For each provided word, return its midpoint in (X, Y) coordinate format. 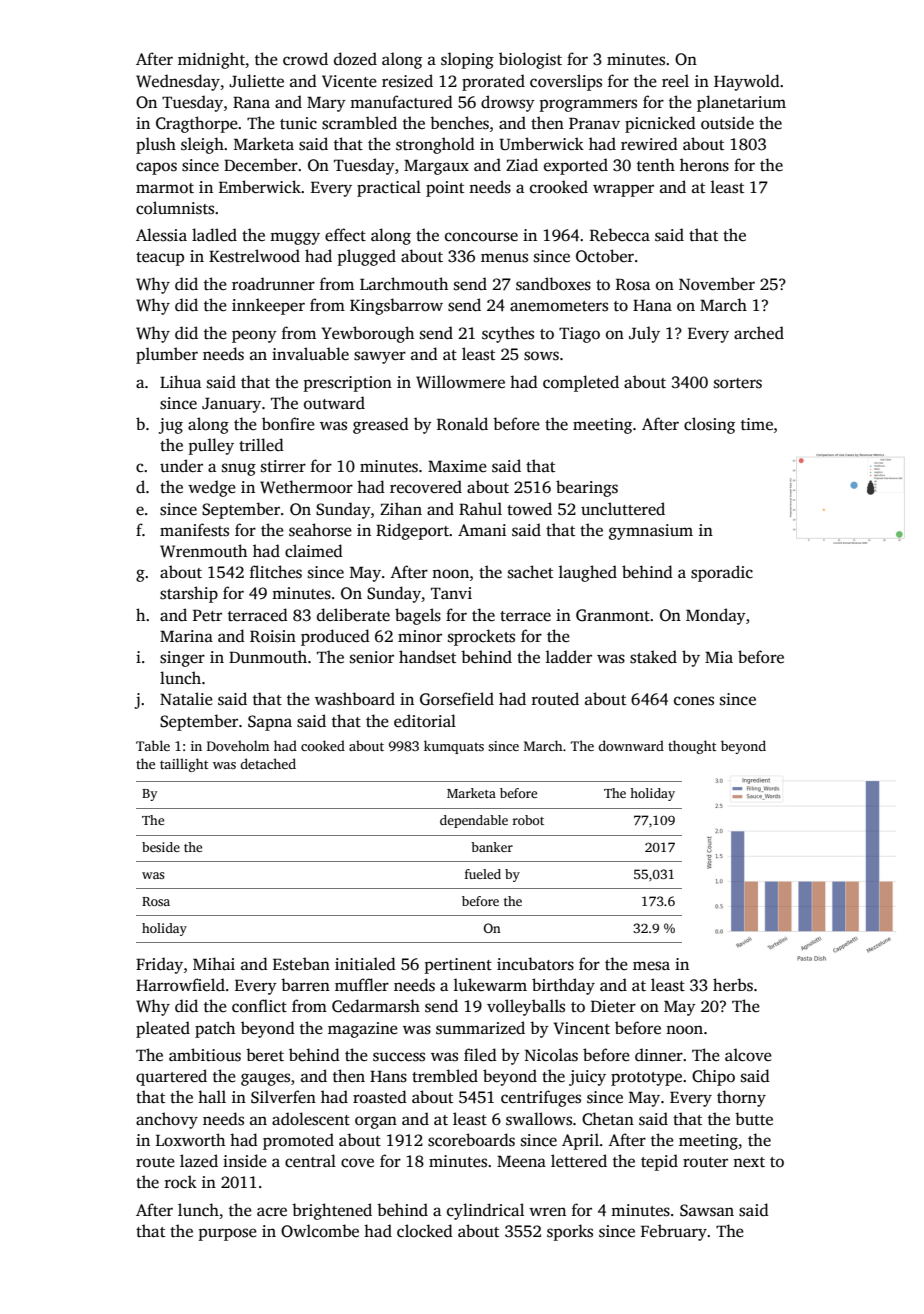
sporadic (722, 573)
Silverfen (283, 1097)
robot (528, 820)
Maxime (457, 466)
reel (675, 81)
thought (692, 747)
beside (161, 847)
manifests (194, 530)
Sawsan (707, 1210)
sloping (467, 60)
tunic (298, 123)
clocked (425, 1231)
